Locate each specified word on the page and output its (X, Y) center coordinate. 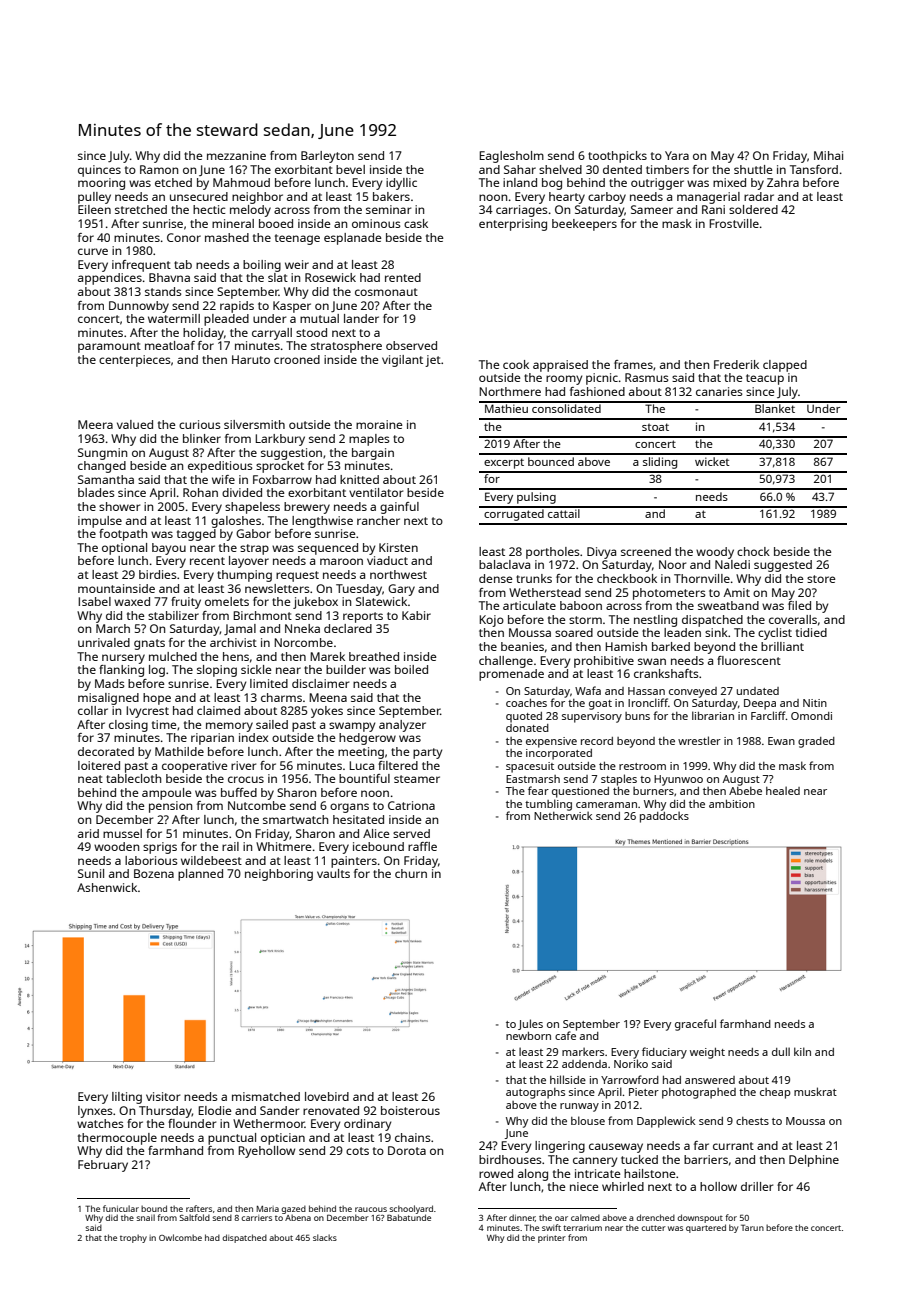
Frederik (736, 364)
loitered (99, 765)
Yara (677, 155)
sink (716, 632)
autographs (535, 1093)
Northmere (510, 391)
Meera (95, 424)
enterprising (513, 225)
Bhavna (169, 277)
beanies (522, 646)
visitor (163, 1096)
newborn (528, 1036)
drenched (655, 1217)
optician (283, 1139)
